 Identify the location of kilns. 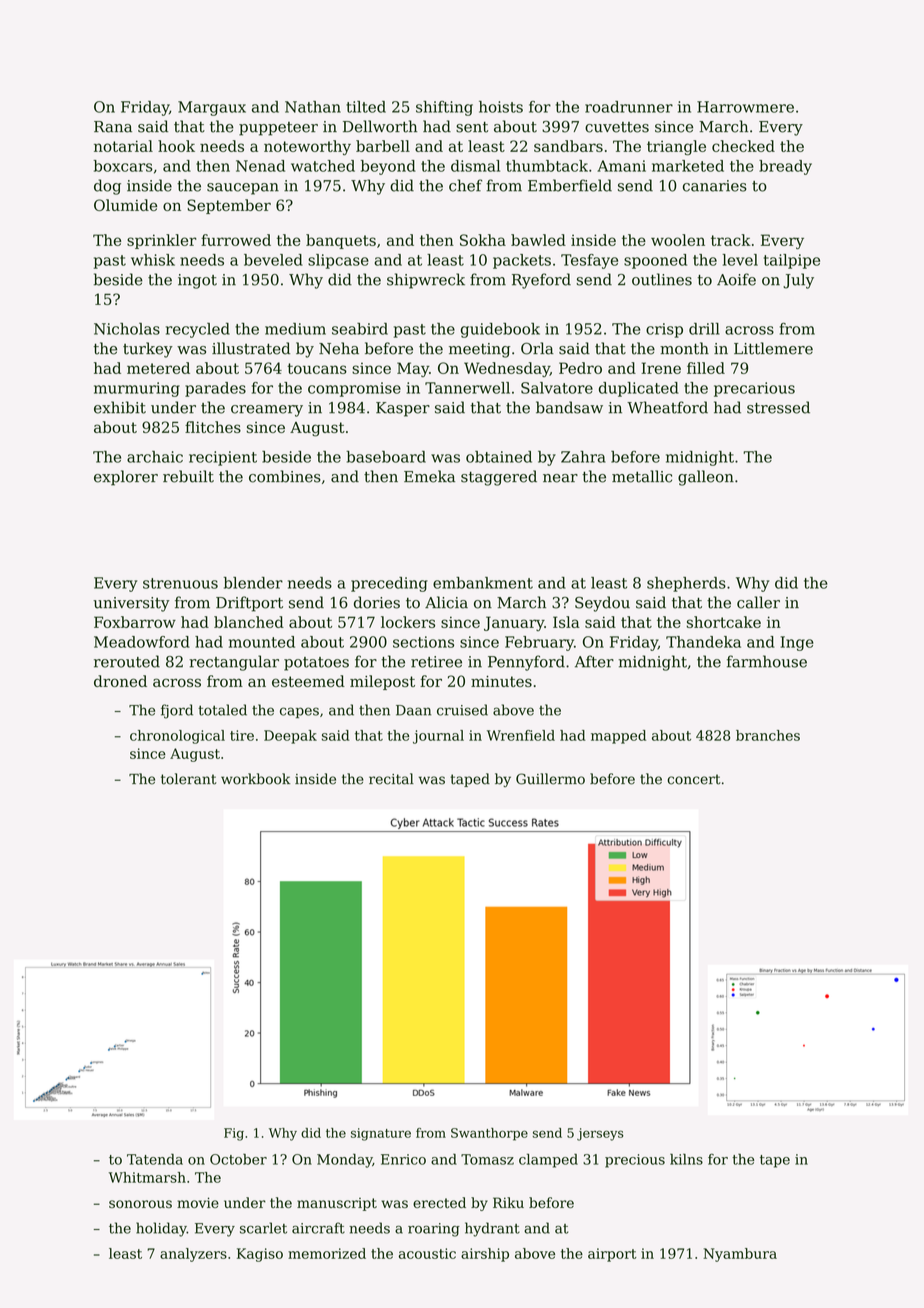
(686, 1159).
